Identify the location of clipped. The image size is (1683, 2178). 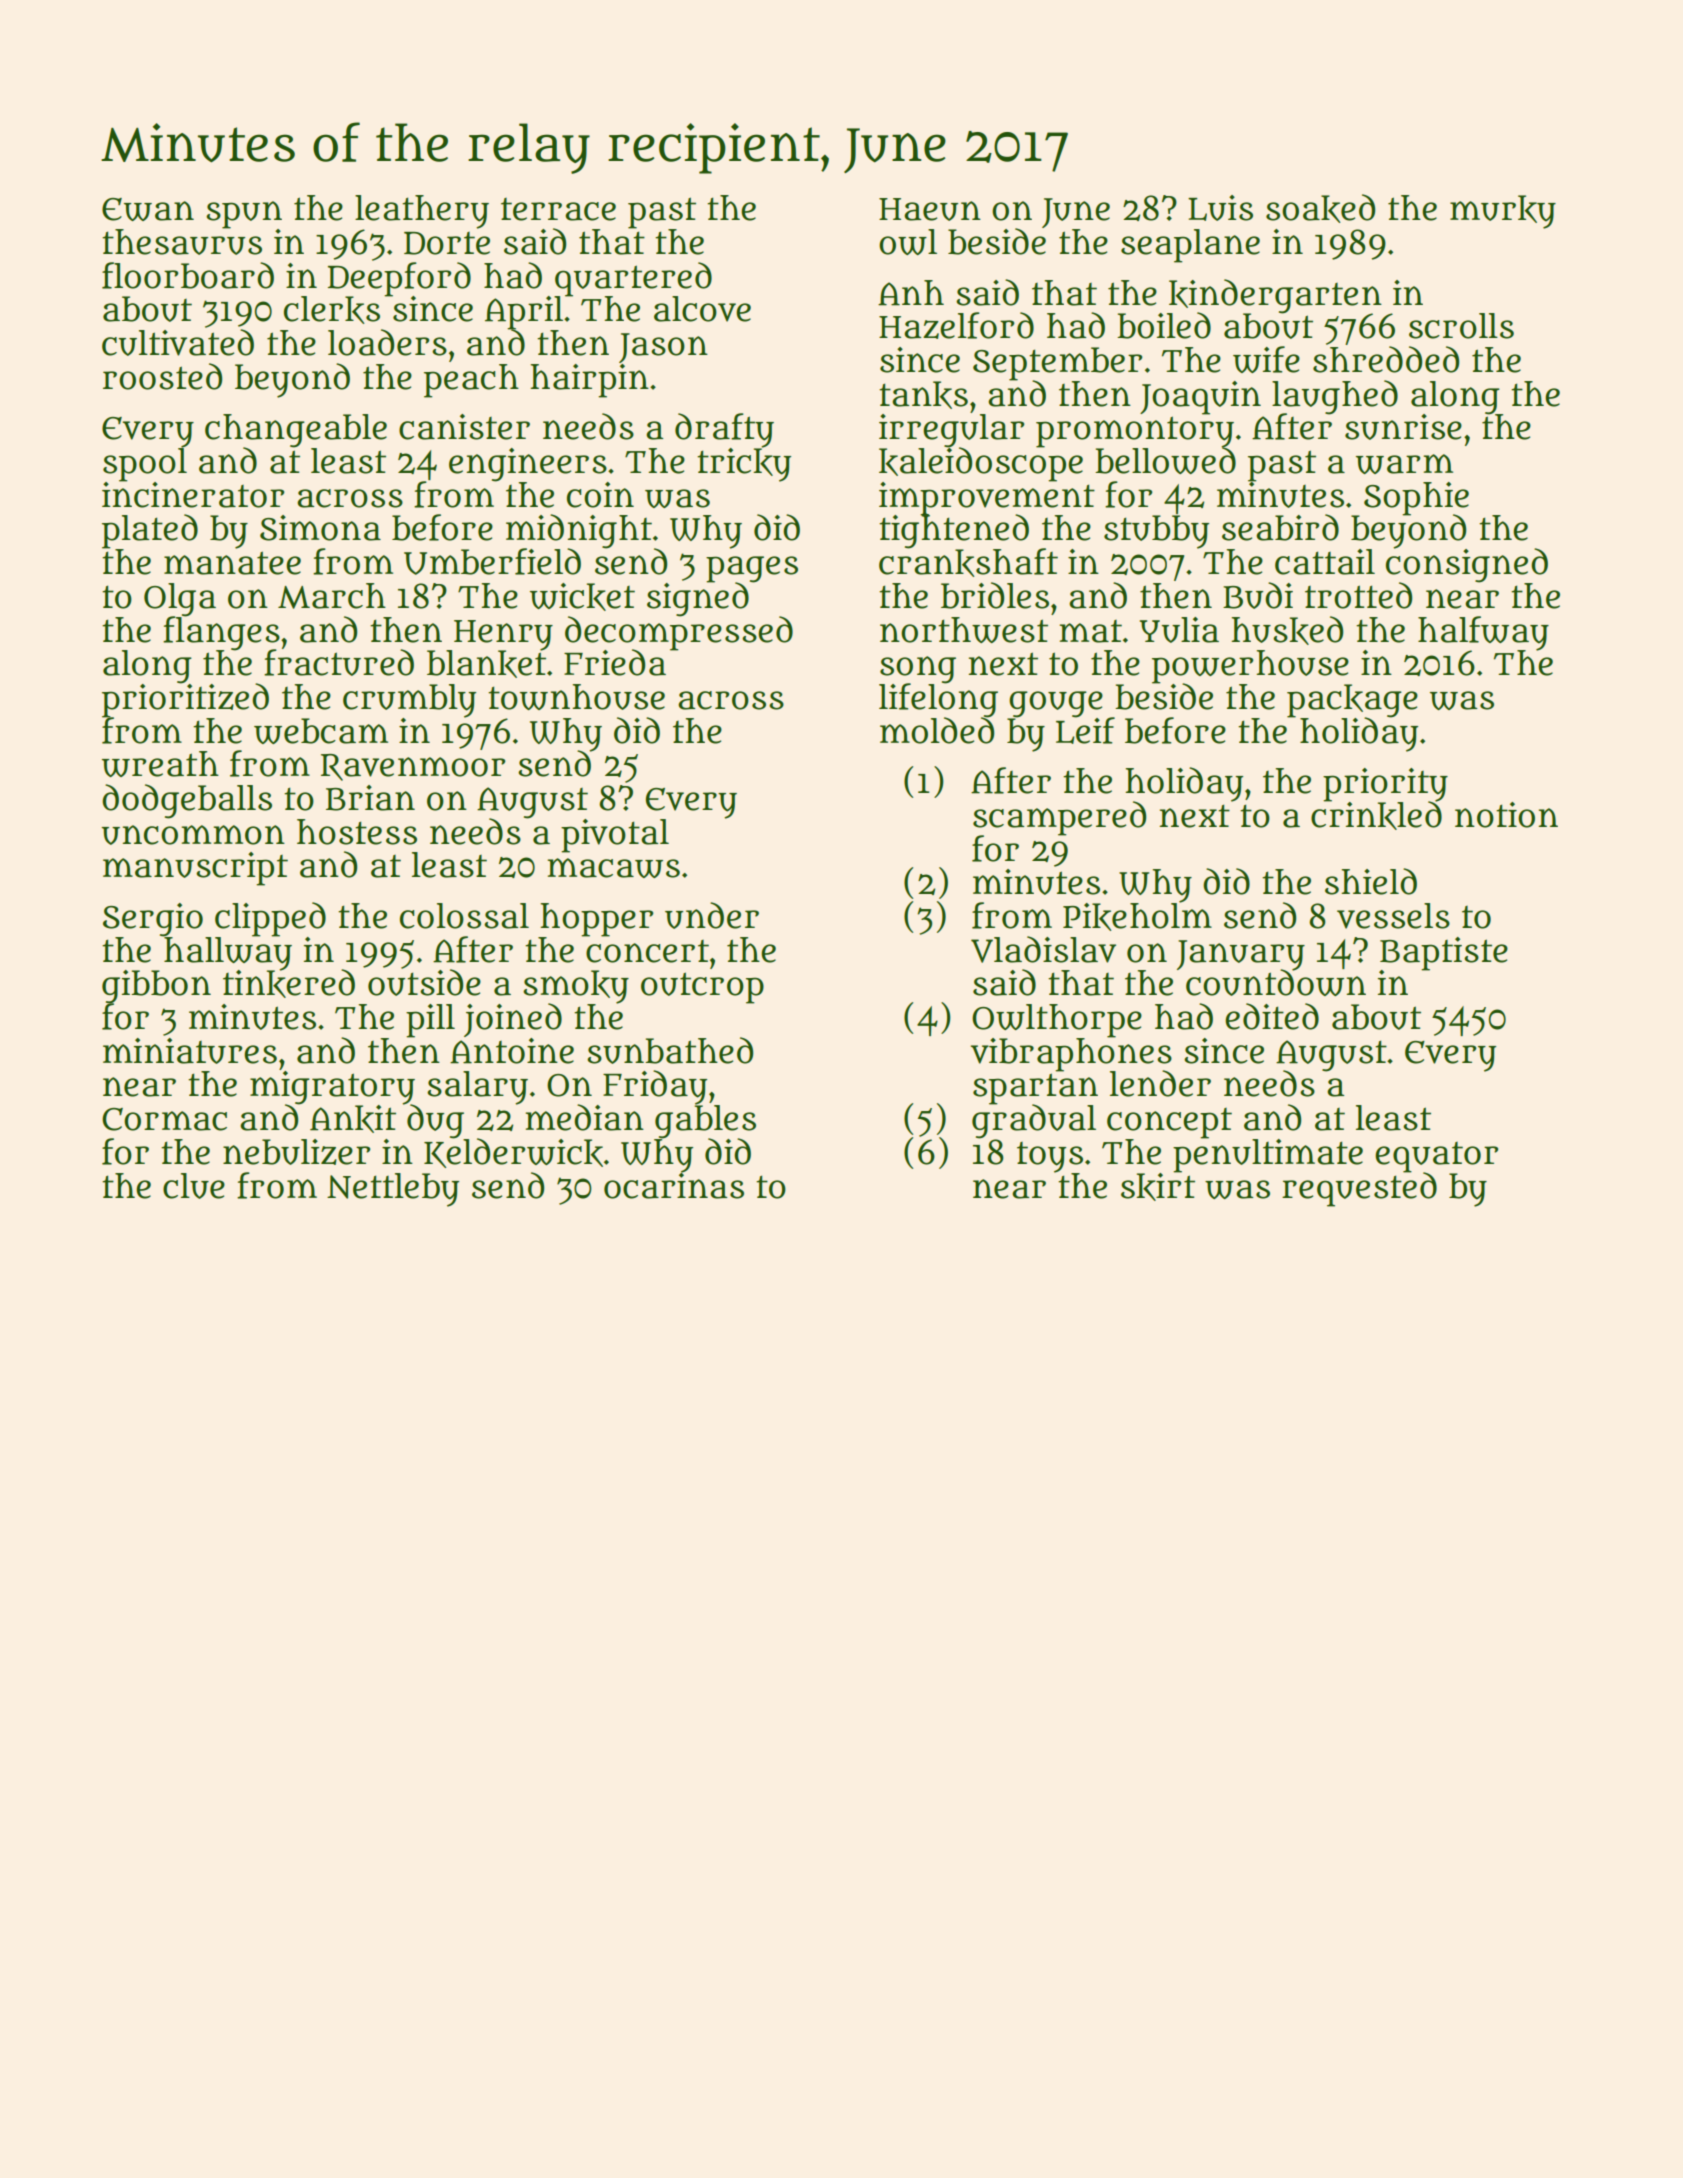
(270, 919).
